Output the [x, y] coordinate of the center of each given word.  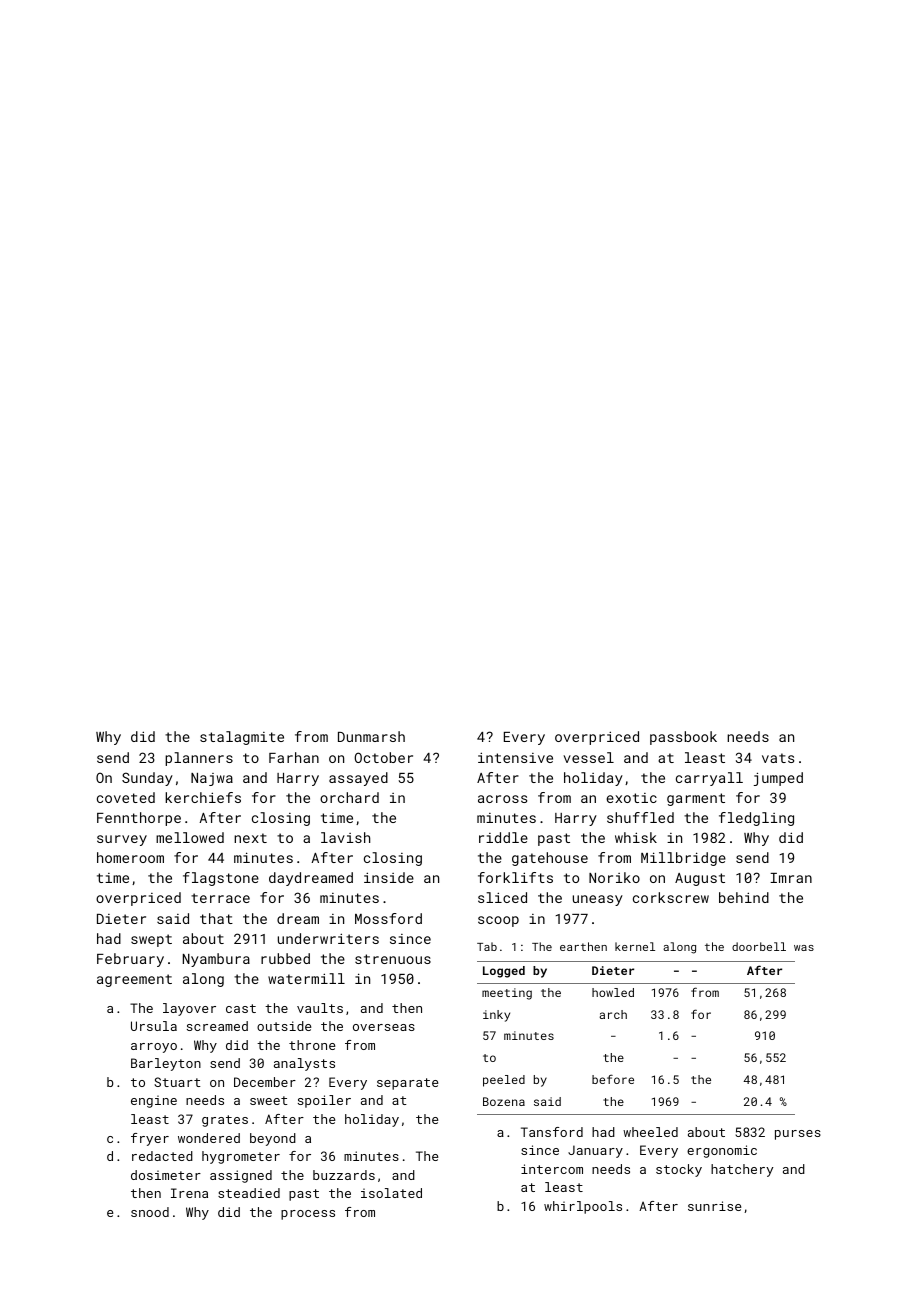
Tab [487, 946]
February [130, 960]
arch [613, 1014]
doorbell [759, 946]
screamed [217, 1026]
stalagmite [242, 738]
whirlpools [583, 1207]
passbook [683, 738]
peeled [504, 1081]
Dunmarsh [371, 736]
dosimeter [166, 1175]
